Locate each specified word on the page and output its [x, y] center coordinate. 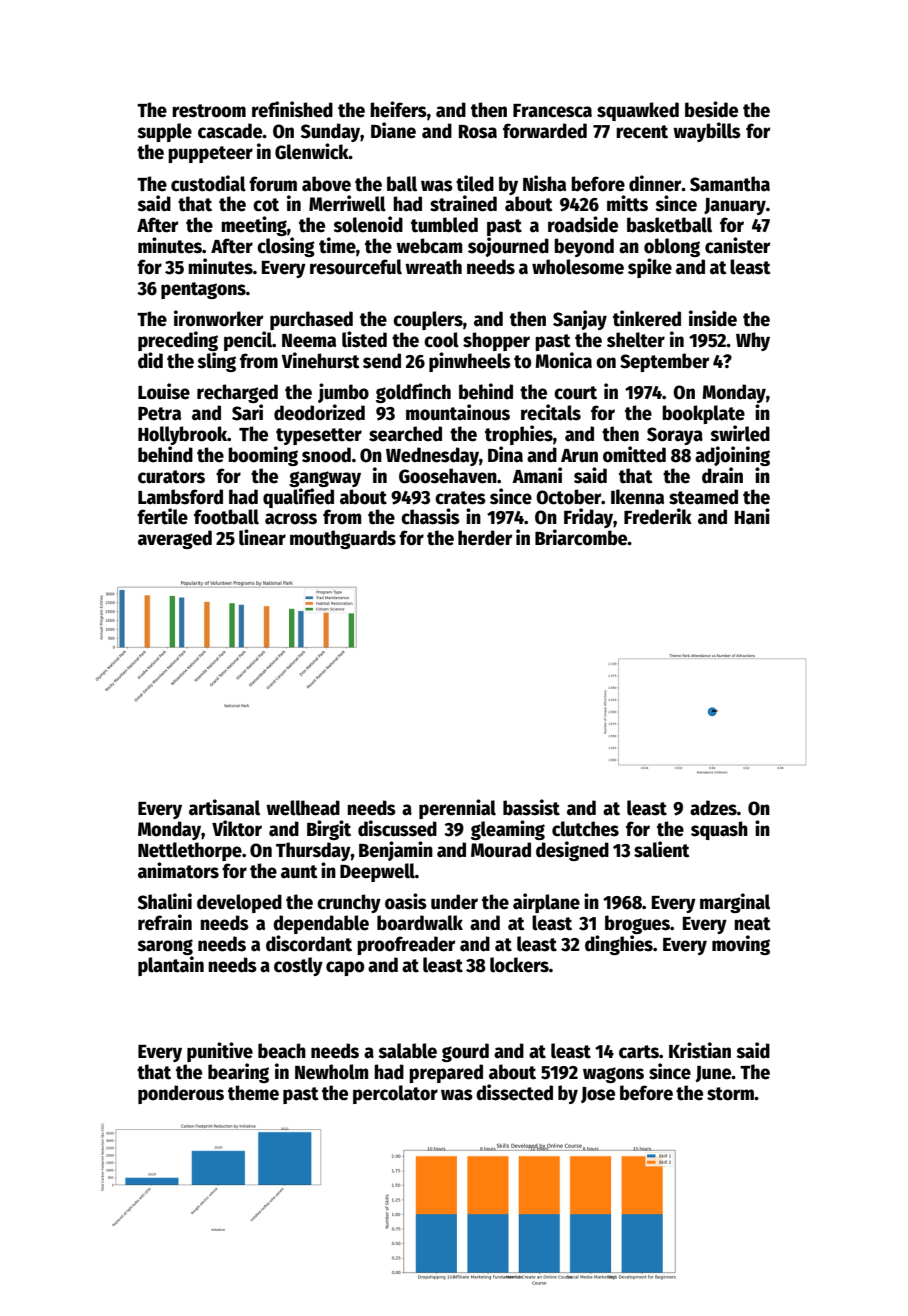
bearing [238, 1073]
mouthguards [343, 539]
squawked [638, 111]
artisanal [224, 807]
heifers [398, 109]
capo [345, 968]
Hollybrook [183, 435]
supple [164, 132]
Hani [752, 516]
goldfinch [413, 393]
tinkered [647, 318]
